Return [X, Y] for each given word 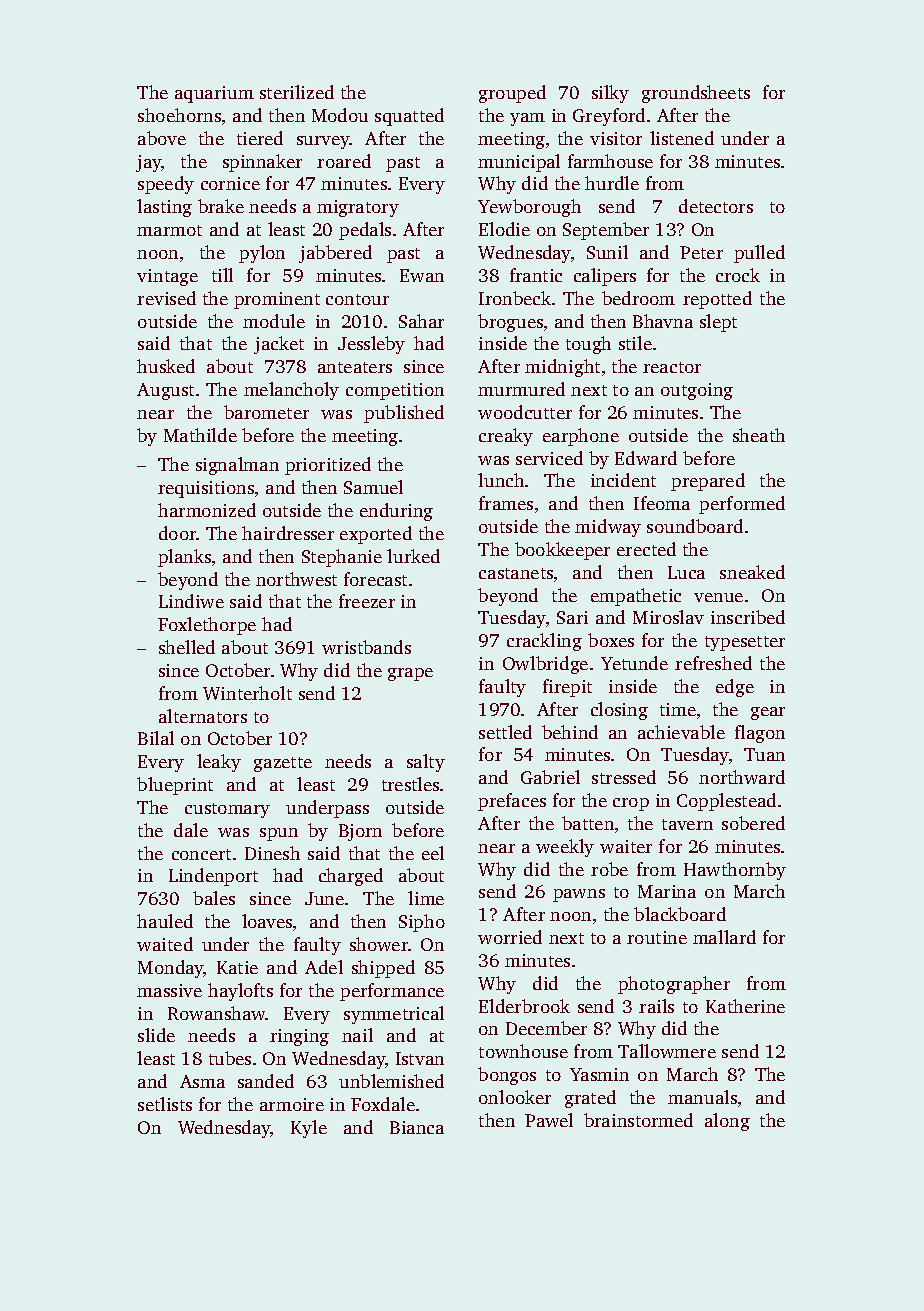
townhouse [523, 1051]
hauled [165, 921]
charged [351, 877]
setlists [165, 1104]
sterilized [297, 92]
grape [410, 674]
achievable [681, 732]
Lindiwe [191, 601]
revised [166, 298]
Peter [701, 252]
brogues [510, 323]
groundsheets [696, 94]
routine [657, 937]
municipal [519, 163]
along [727, 1122]
